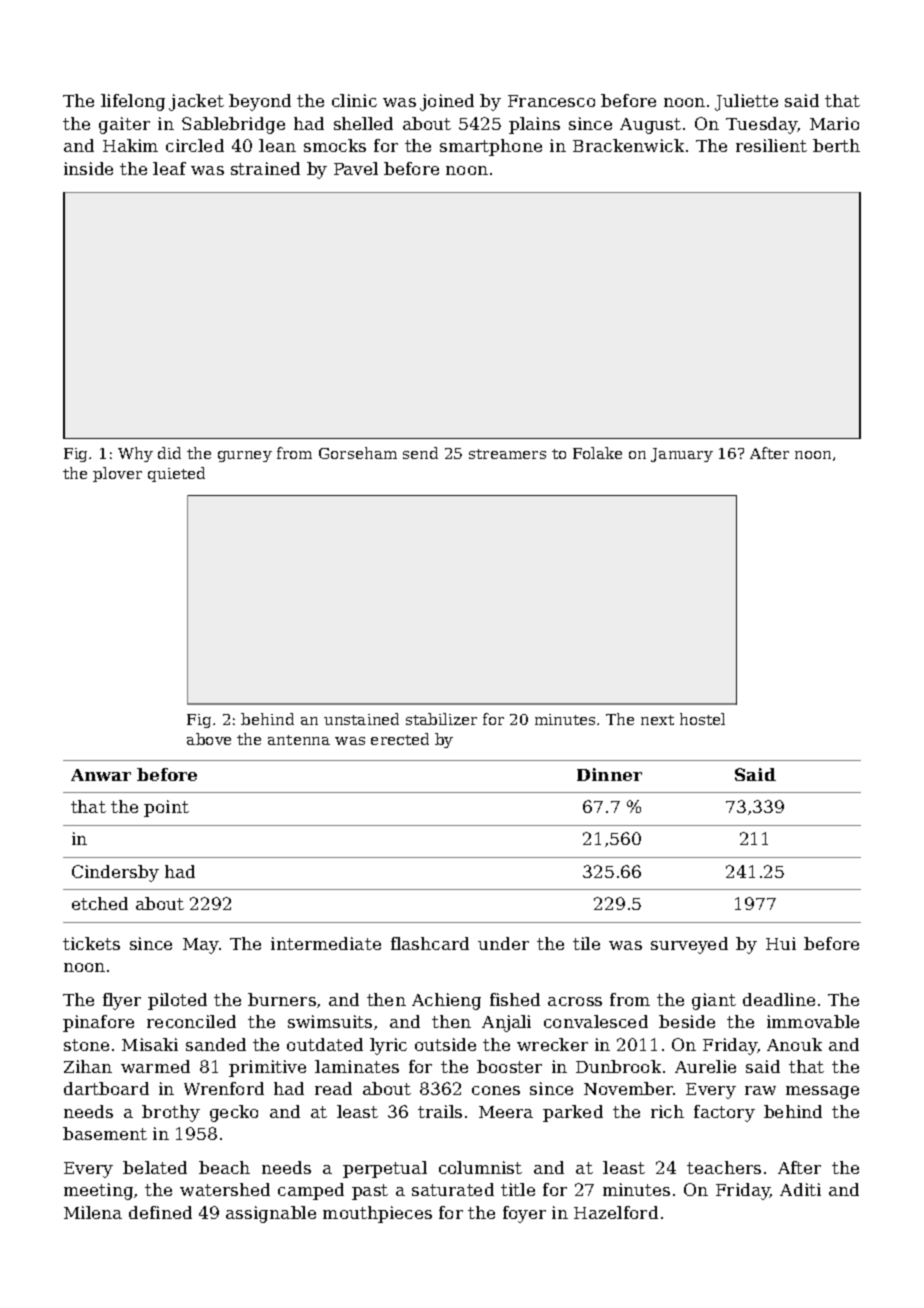  Describe the element at coordinates (209, 739) in the document. I see `above` at that location.
